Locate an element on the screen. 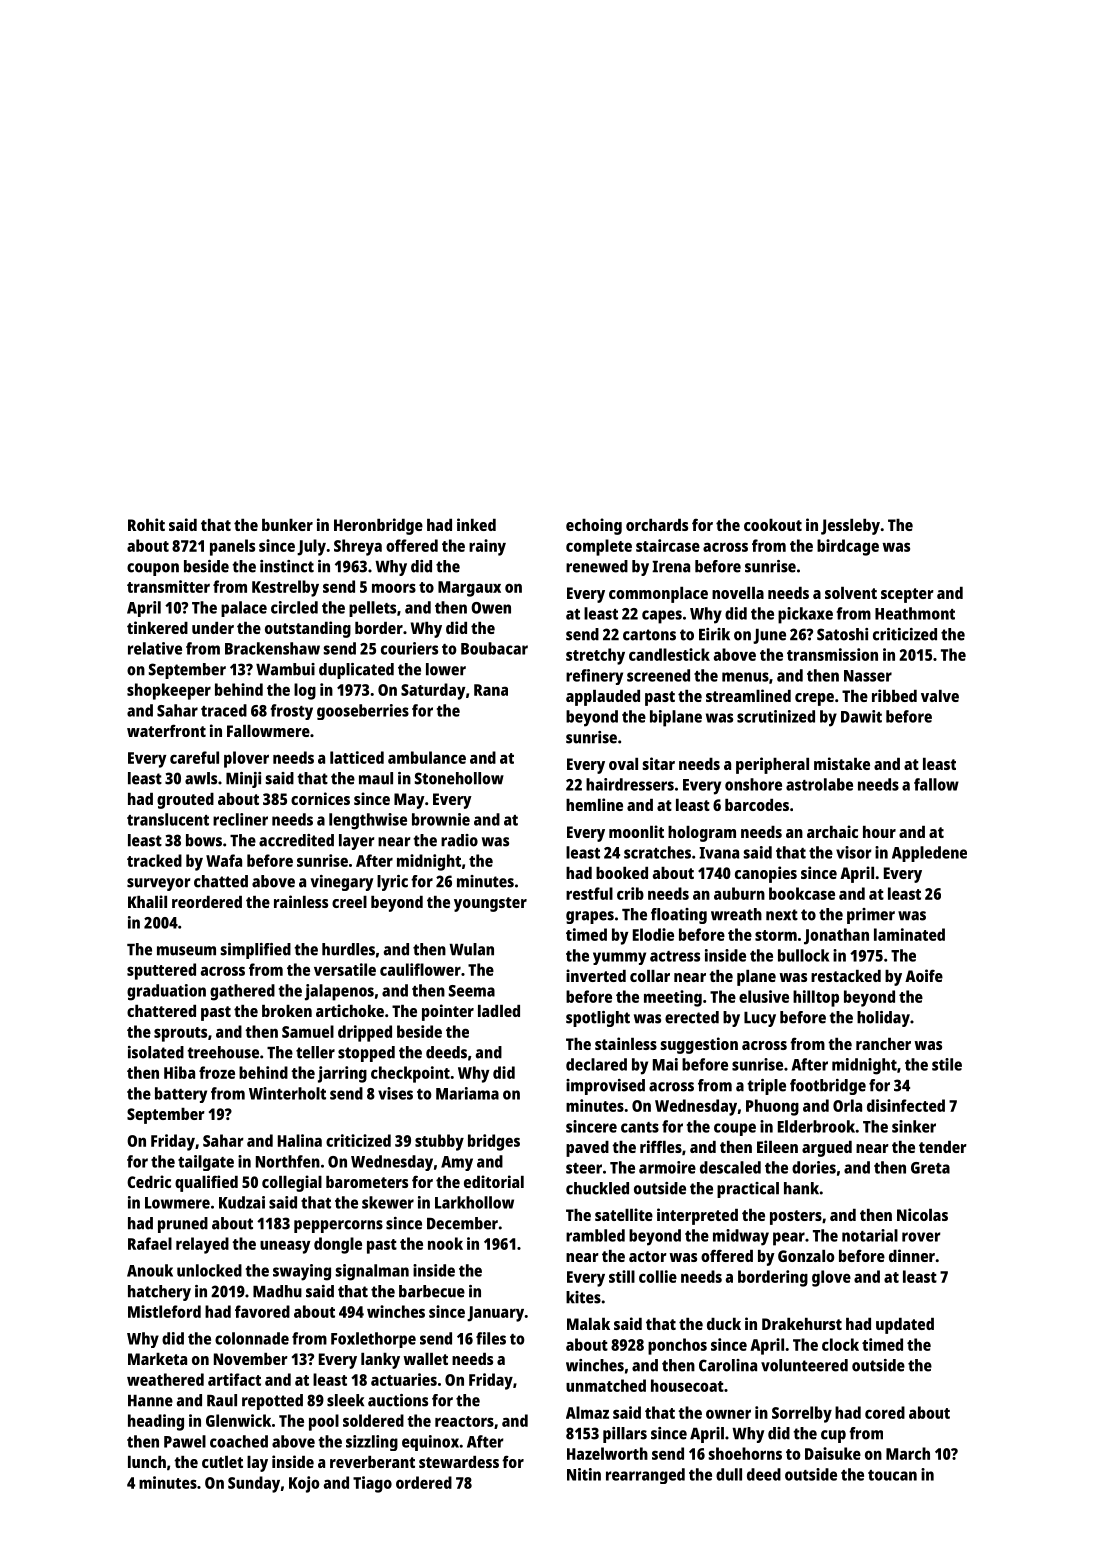 The width and height of the screenshot is (1095, 1548). Jessleby is located at coordinates (850, 527).
